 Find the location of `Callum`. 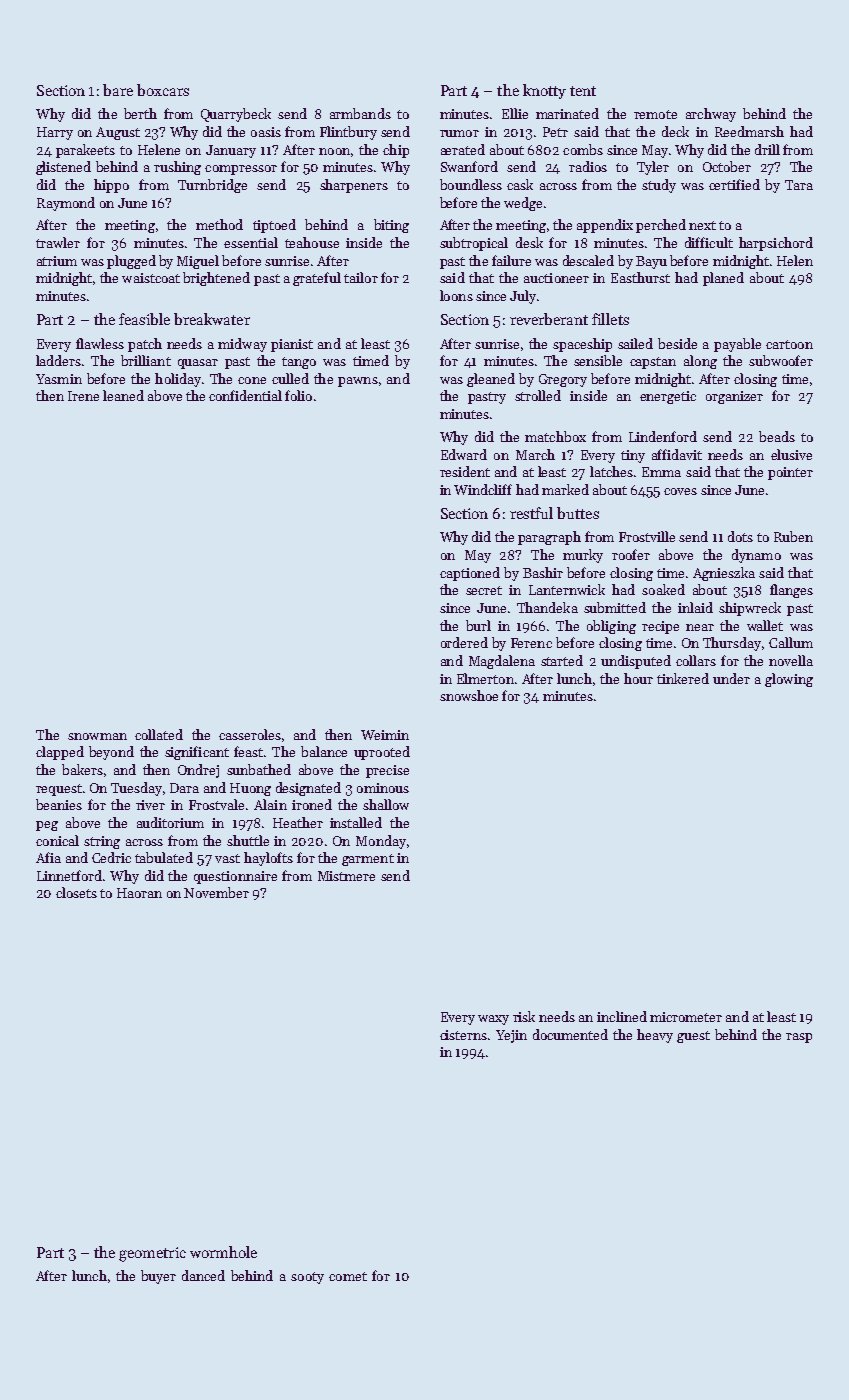

Callum is located at coordinates (791, 642).
